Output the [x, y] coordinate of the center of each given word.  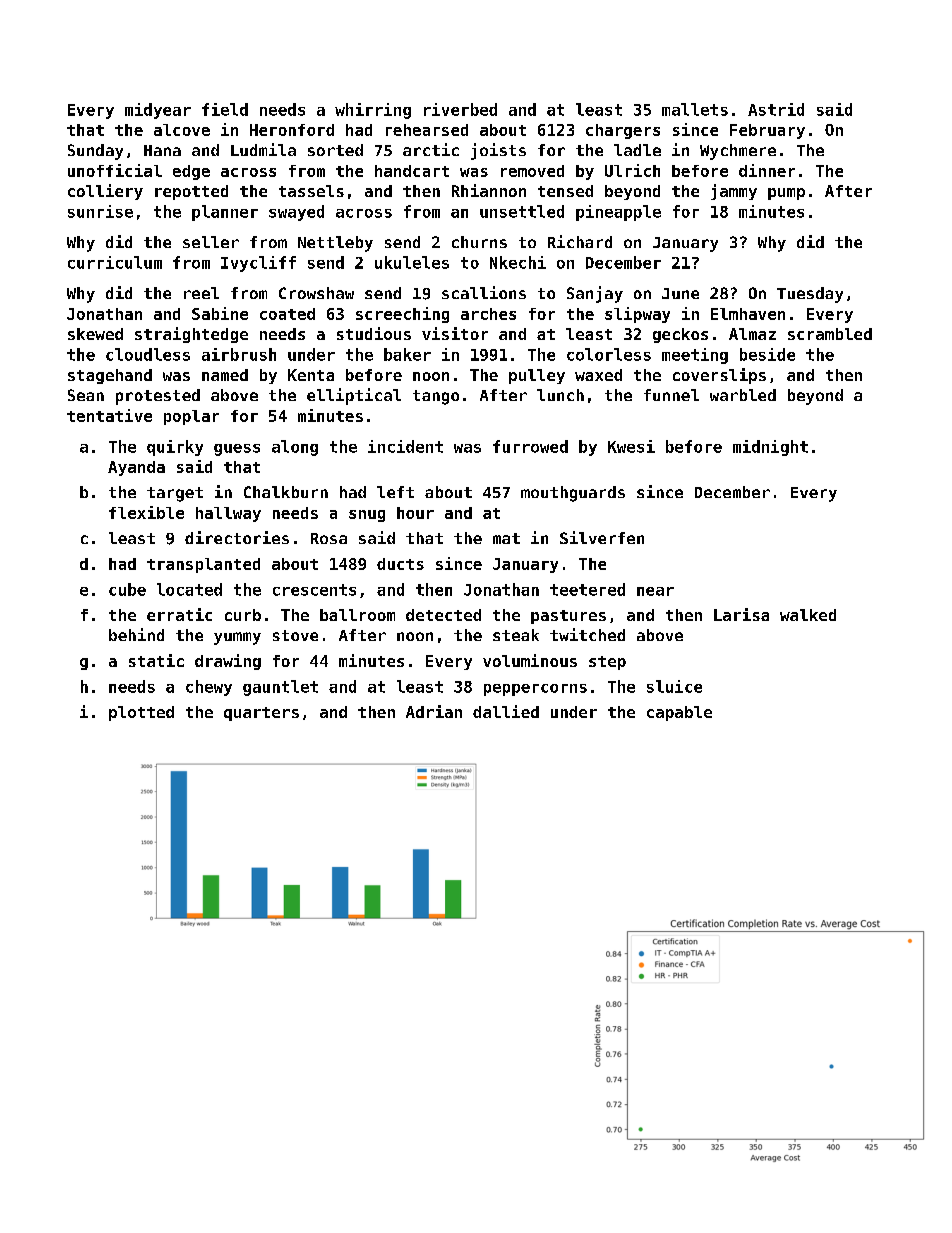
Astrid [776, 109]
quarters [261, 714]
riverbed [460, 109]
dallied [506, 711]
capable [679, 713]
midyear [158, 111]
